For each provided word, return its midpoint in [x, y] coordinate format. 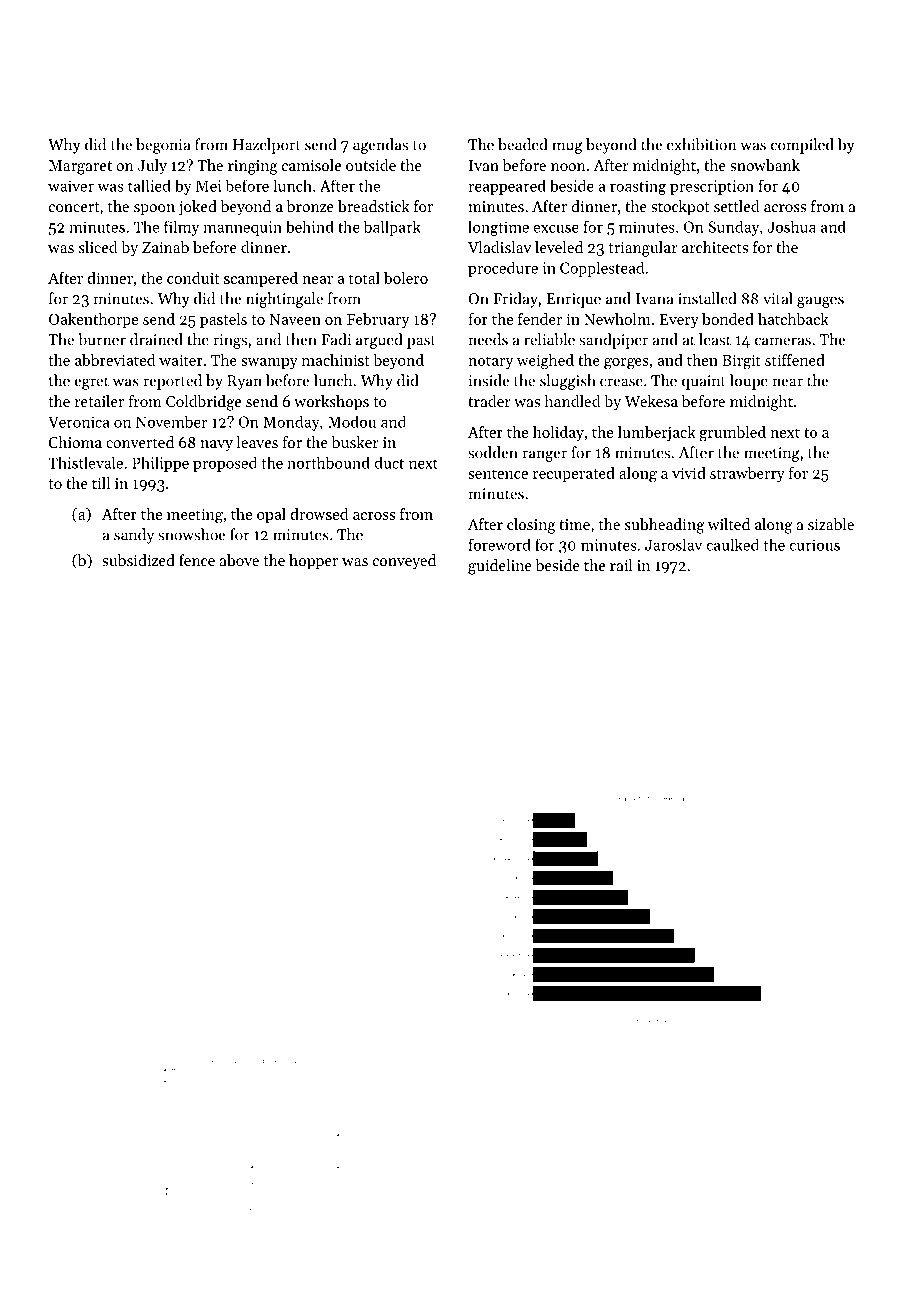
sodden [493, 452]
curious [815, 545]
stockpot [680, 208]
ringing [253, 167]
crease [621, 382]
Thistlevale [85, 462]
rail [621, 565]
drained [156, 339]
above [239, 560]
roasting [638, 187]
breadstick [374, 206]
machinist [335, 360]
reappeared [507, 187]
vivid [689, 473]
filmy [181, 228]
